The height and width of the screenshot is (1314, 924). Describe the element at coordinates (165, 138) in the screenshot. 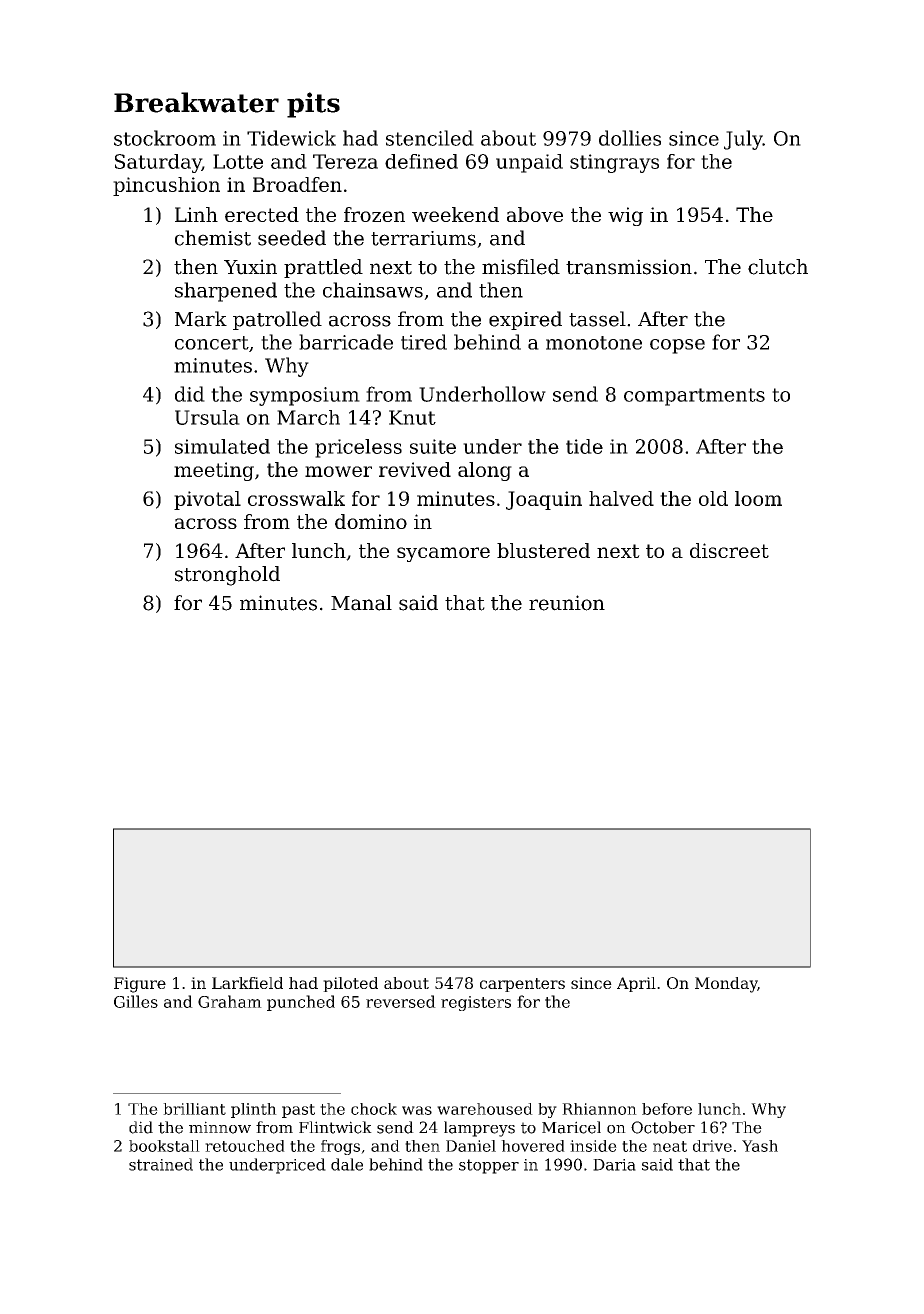

I see `stockroom` at that location.
